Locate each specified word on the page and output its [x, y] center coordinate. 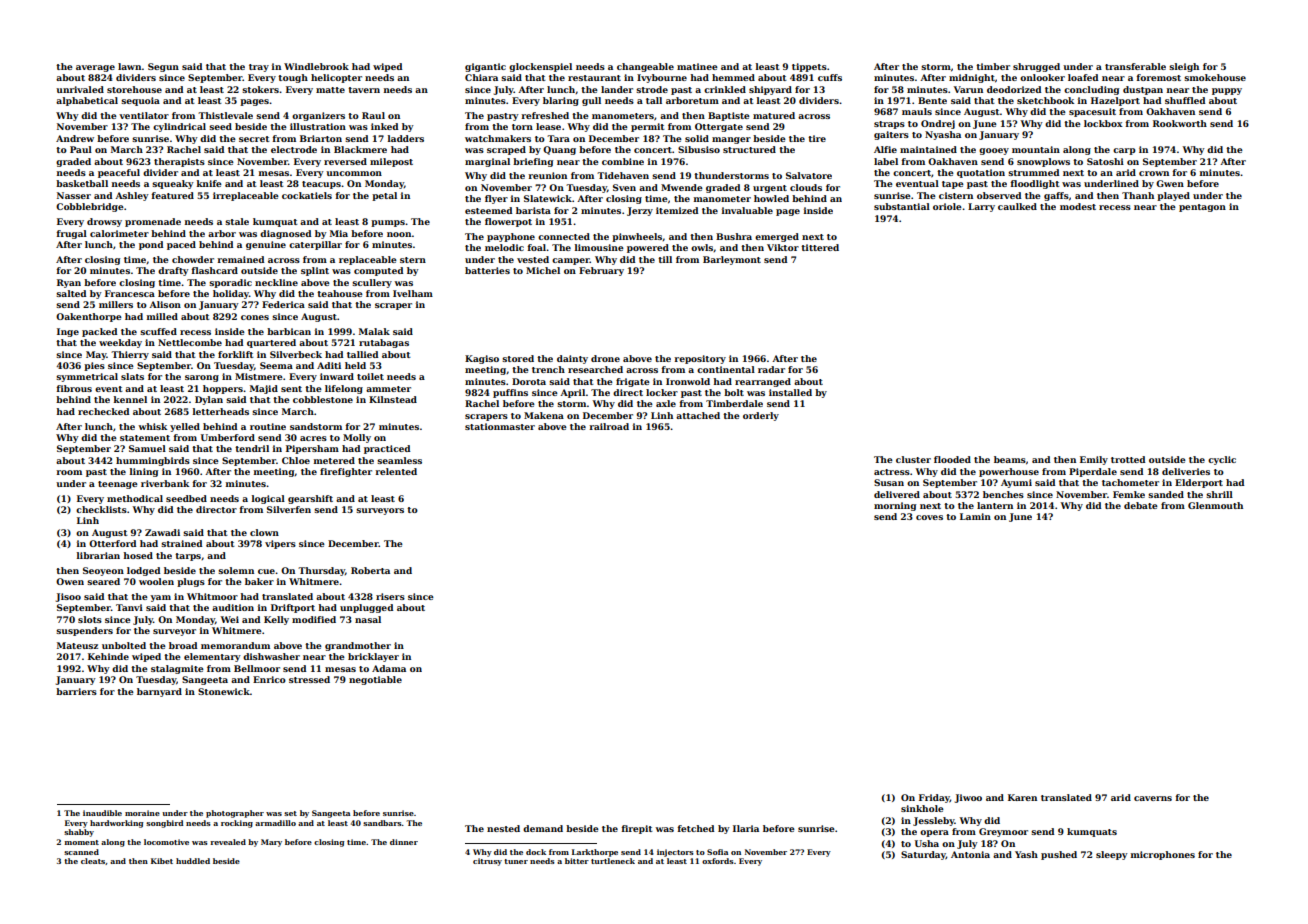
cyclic [1222, 460]
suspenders [84, 631]
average [95, 68]
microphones [1163, 855]
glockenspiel [540, 67]
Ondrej [938, 124]
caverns [1153, 798]
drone [605, 358]
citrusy [487, 862]
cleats [93, 861]
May [96, 355]
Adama [389, 668]
